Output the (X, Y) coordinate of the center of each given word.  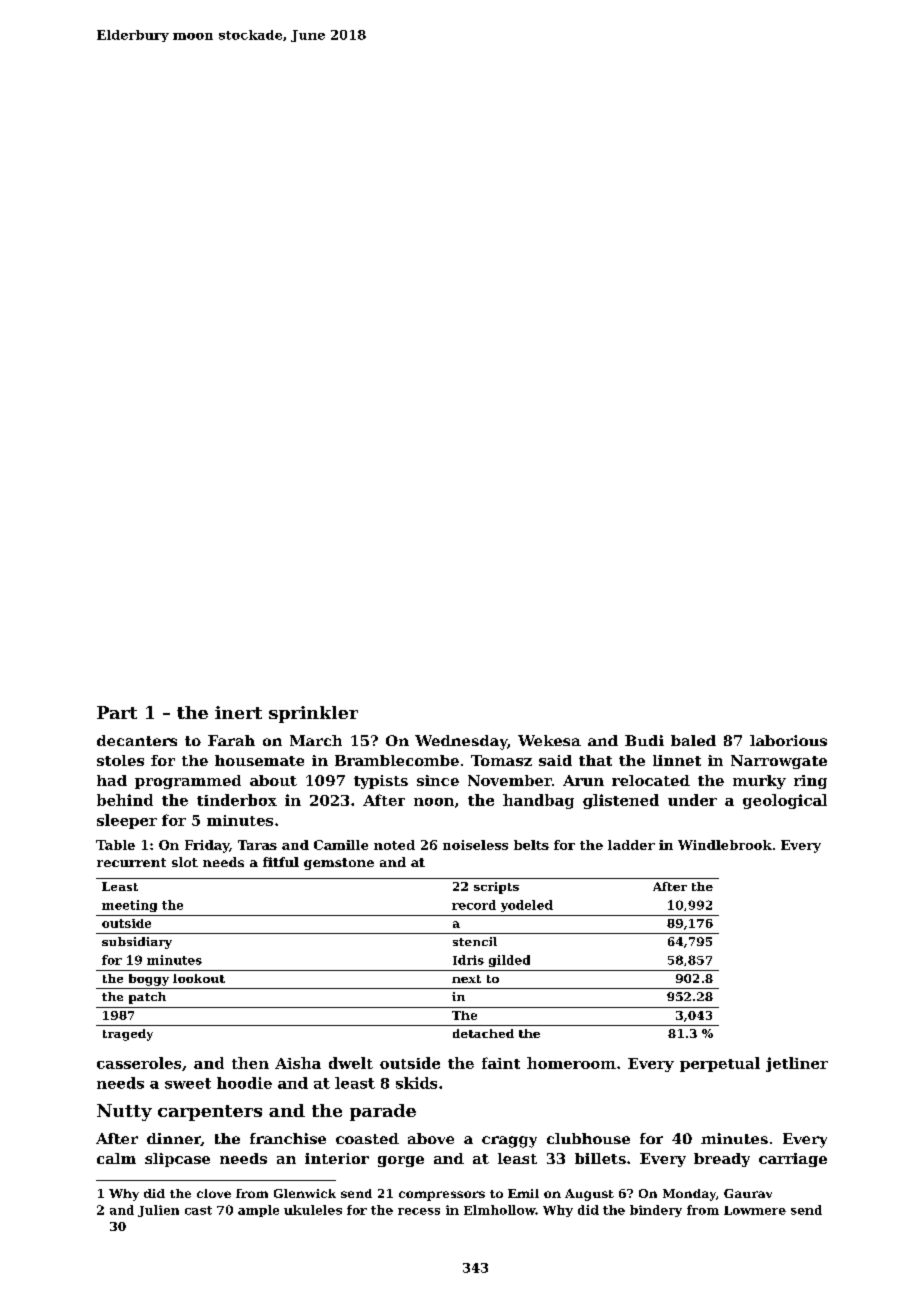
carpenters (210, 1113)
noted (394, 845)
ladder (631, 845)
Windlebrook (725, 845)
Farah (231, 740)
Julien (158, 1211)
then (250, 1063)
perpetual (720, 1064)
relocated (651, 780)
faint (501, 1063)
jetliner (797, 1064)
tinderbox (237, 800)
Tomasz (501, 760)
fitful (281, 862)
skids (416, 1083)
